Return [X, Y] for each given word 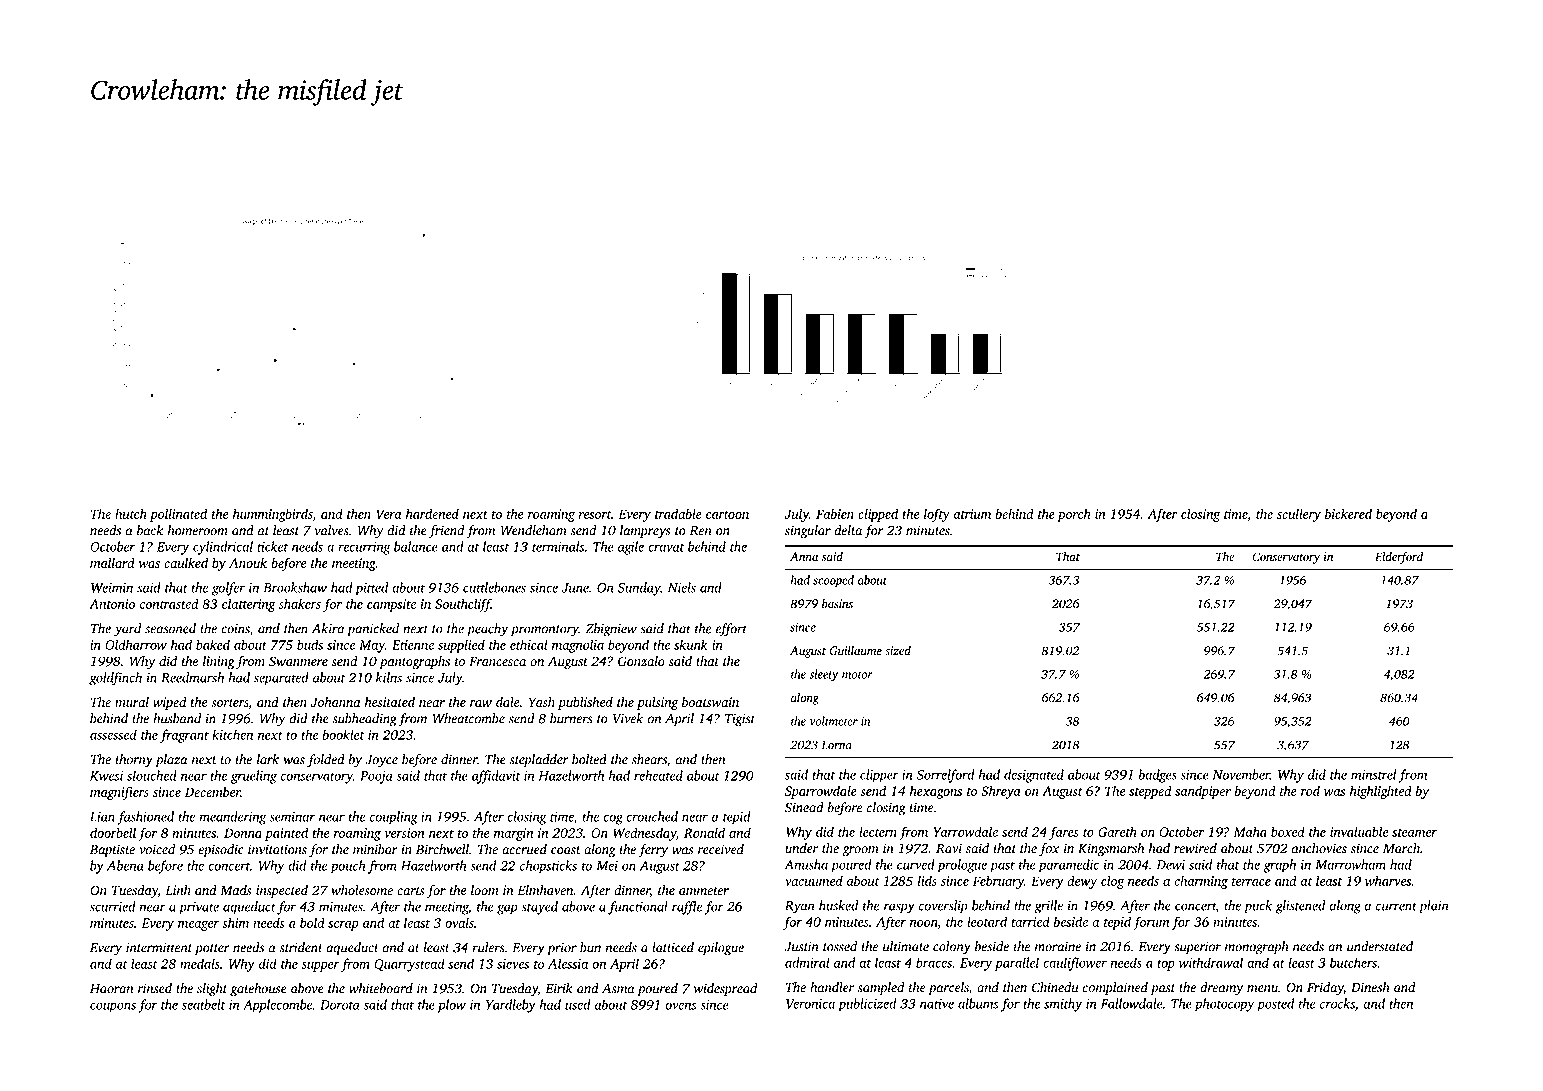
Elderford [1399, 557]
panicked [373, 630]
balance [416, 546]
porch [1074, 515]
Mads [236, 890]
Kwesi [106, 776]
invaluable [1359, 831]
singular [808, 532]
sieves [513, 964]
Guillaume [855, 651]
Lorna [837, 745]
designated [1034, 776]
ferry [653, 851]
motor [857, 675]
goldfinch [115, 679]
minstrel [1373, 774]
